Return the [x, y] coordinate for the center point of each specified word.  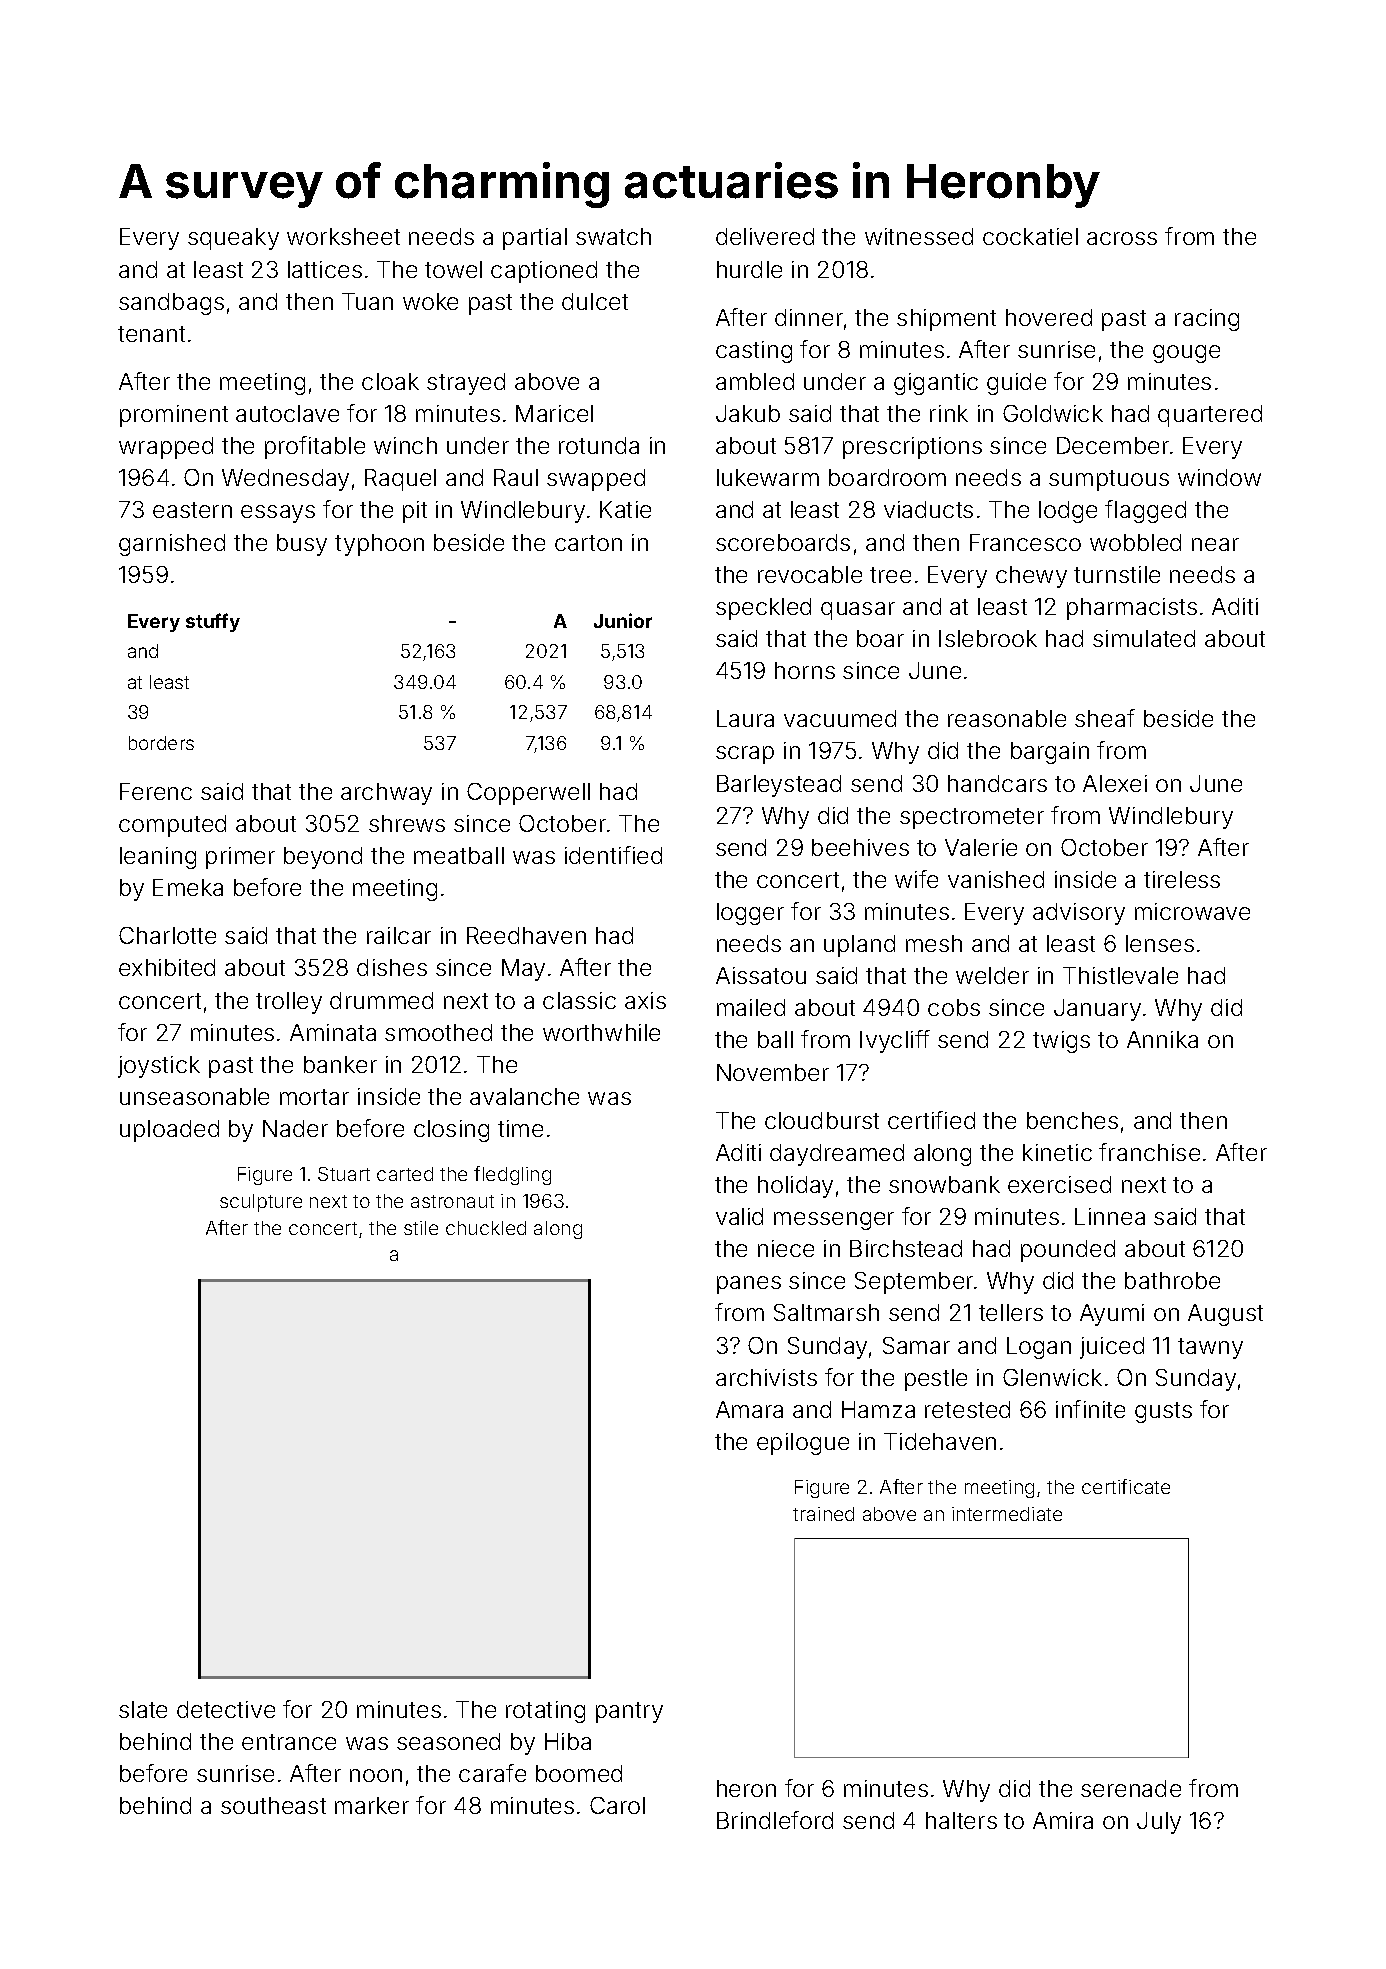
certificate [1126, 1486]
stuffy [213, 622]
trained [823, 1514]
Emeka [188, 887]
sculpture [261, 1203]
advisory [1079, 914]
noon [376, 1775]
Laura [745, 718]
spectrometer [972, 818]
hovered [1049, 317]
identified [613, 855]
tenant [151, 334]
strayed [466, 384]
